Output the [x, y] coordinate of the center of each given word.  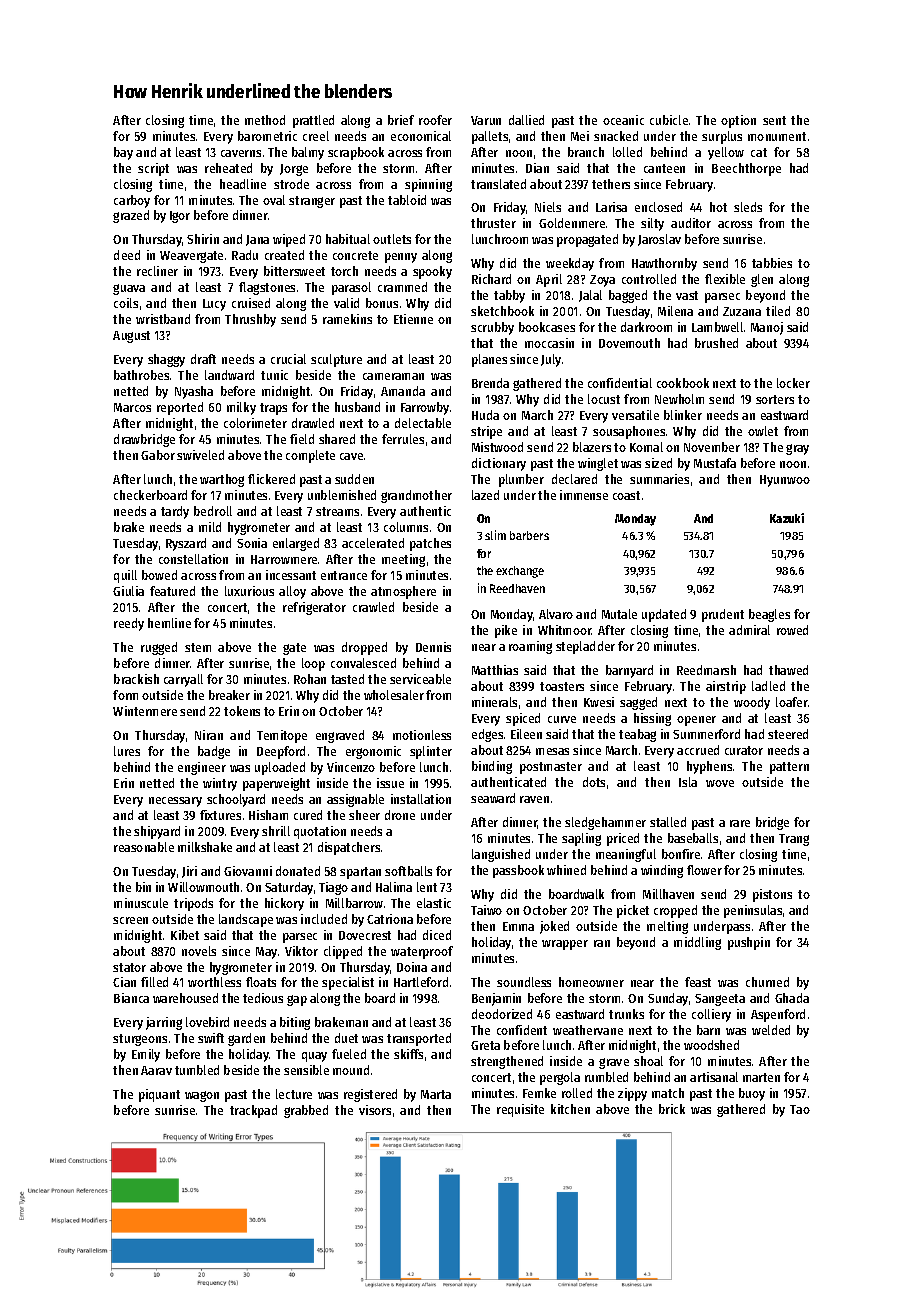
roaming [530, 647]
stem [198, 647]
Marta [436, 1094]
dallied [526, 120]
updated [664, 615]
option [738, 121]
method [265, 120]
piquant [159, 1095]
